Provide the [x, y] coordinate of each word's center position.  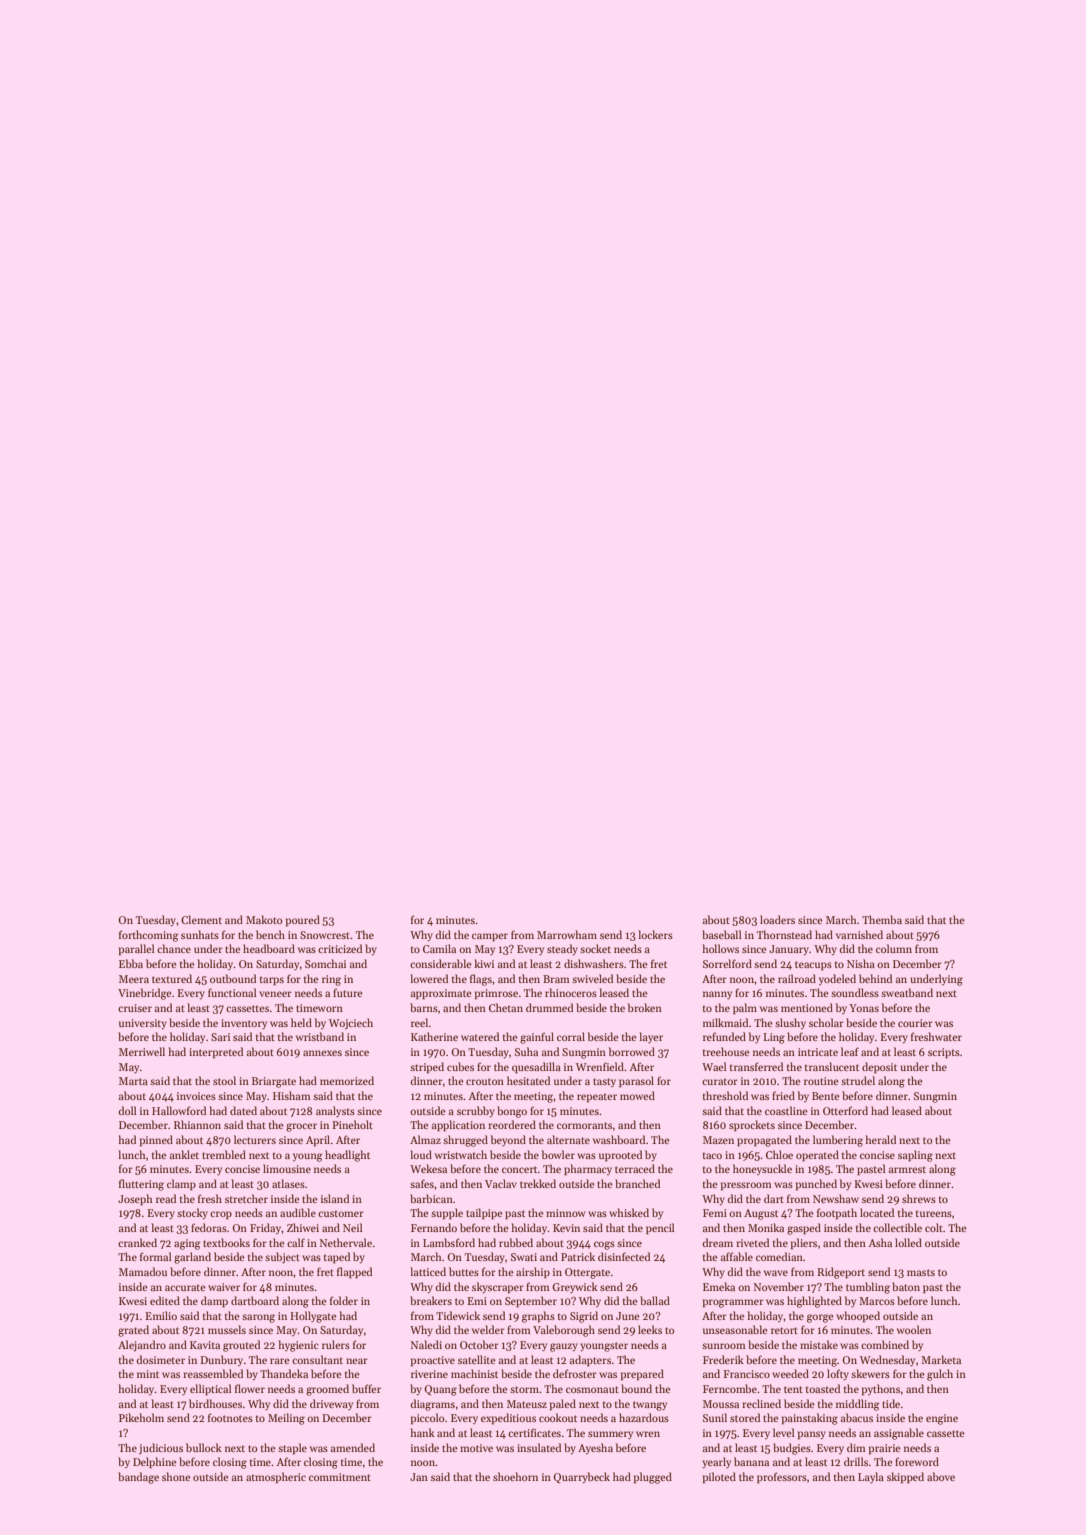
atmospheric [276, 1478]
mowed [637, 1095]
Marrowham [567, 934]
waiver [224, 1287]
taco [712, 1155]
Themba [882, 919]
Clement [201, 919]
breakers [431, 1300]
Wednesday [887, 1360]
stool [224, 1080]
